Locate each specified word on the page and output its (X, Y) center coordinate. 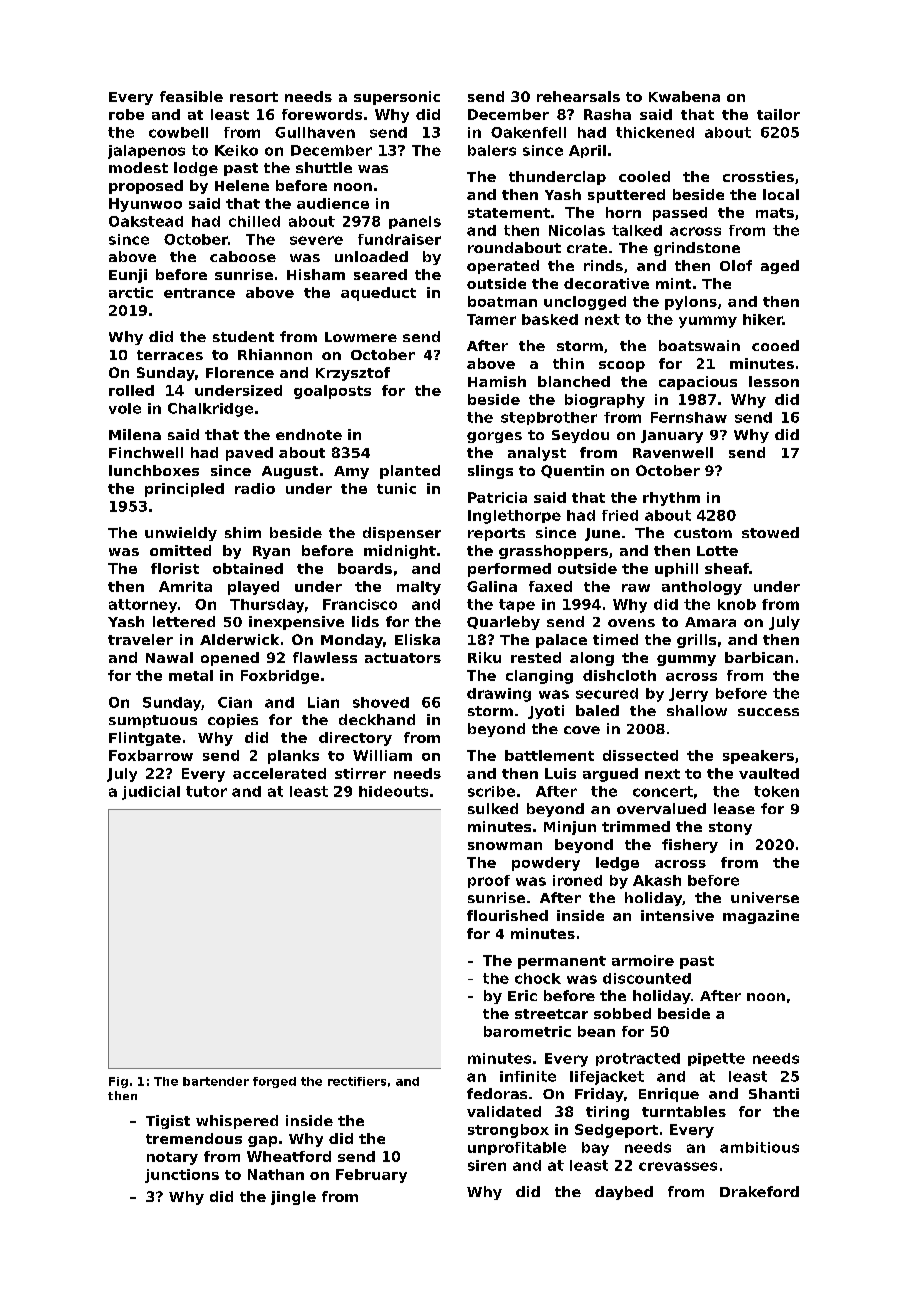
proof (489, 881)
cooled (644, 176)
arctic (131, 292)
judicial (151, 793)
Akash (657, 880)
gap (262, 1141)
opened (230, 659)
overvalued (661, 808)
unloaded (371, 256)
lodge (196, 169)
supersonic (397, 98)
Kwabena (684, 96)
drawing (499, 695)
